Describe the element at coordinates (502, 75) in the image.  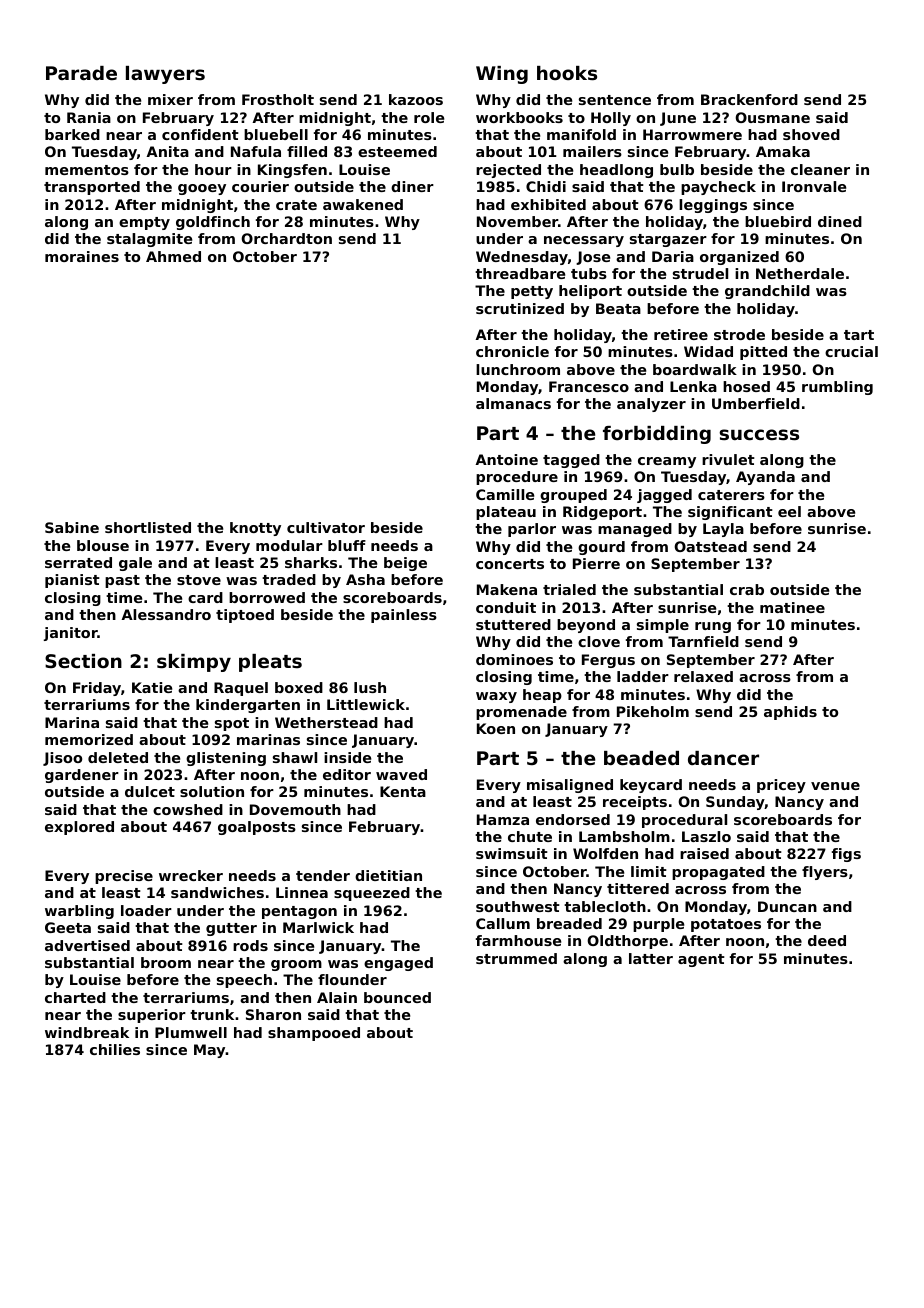
I see `Wing` at that location.
